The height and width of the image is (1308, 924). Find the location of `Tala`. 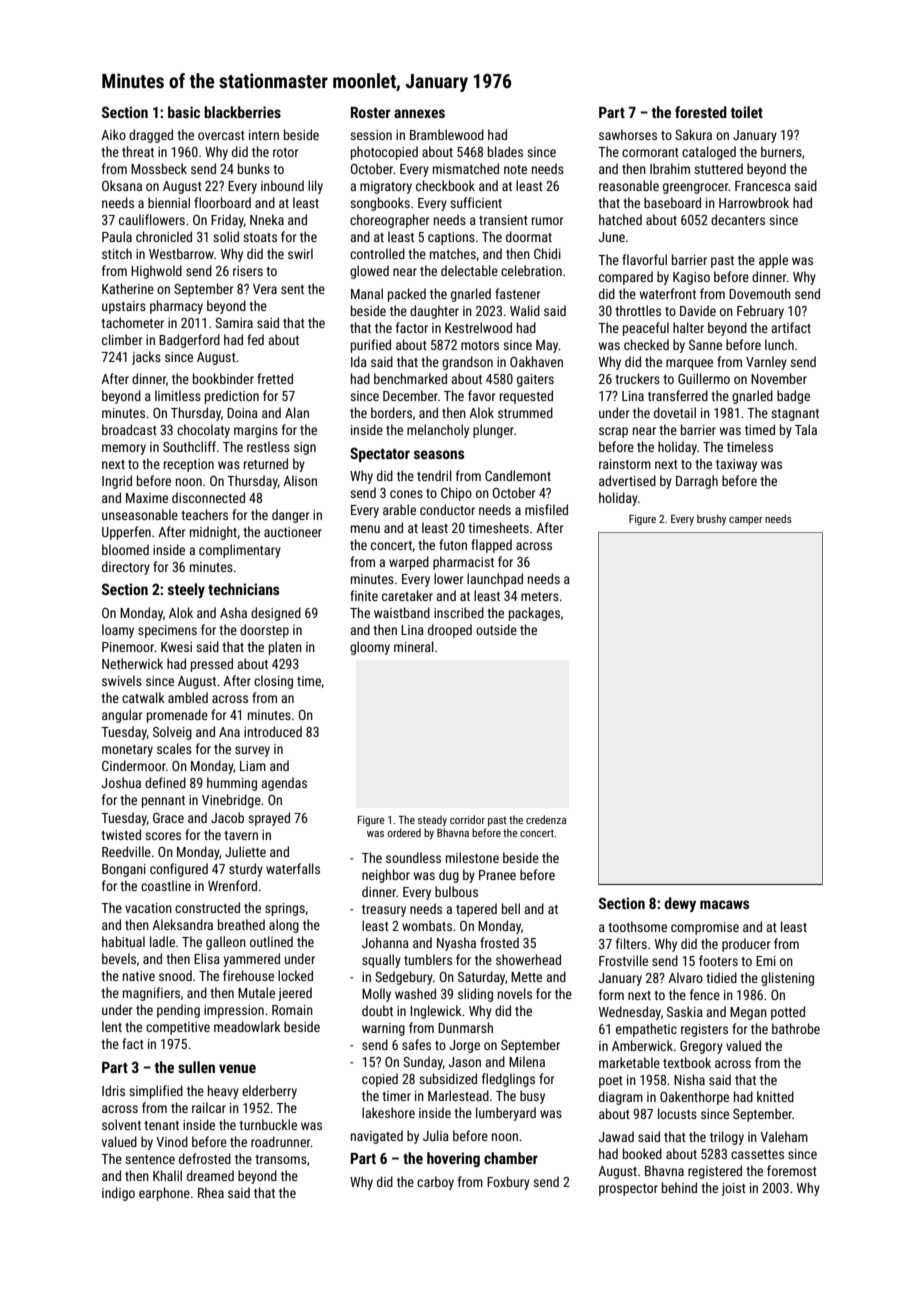

Tala is located at coordinates (806, 429).
